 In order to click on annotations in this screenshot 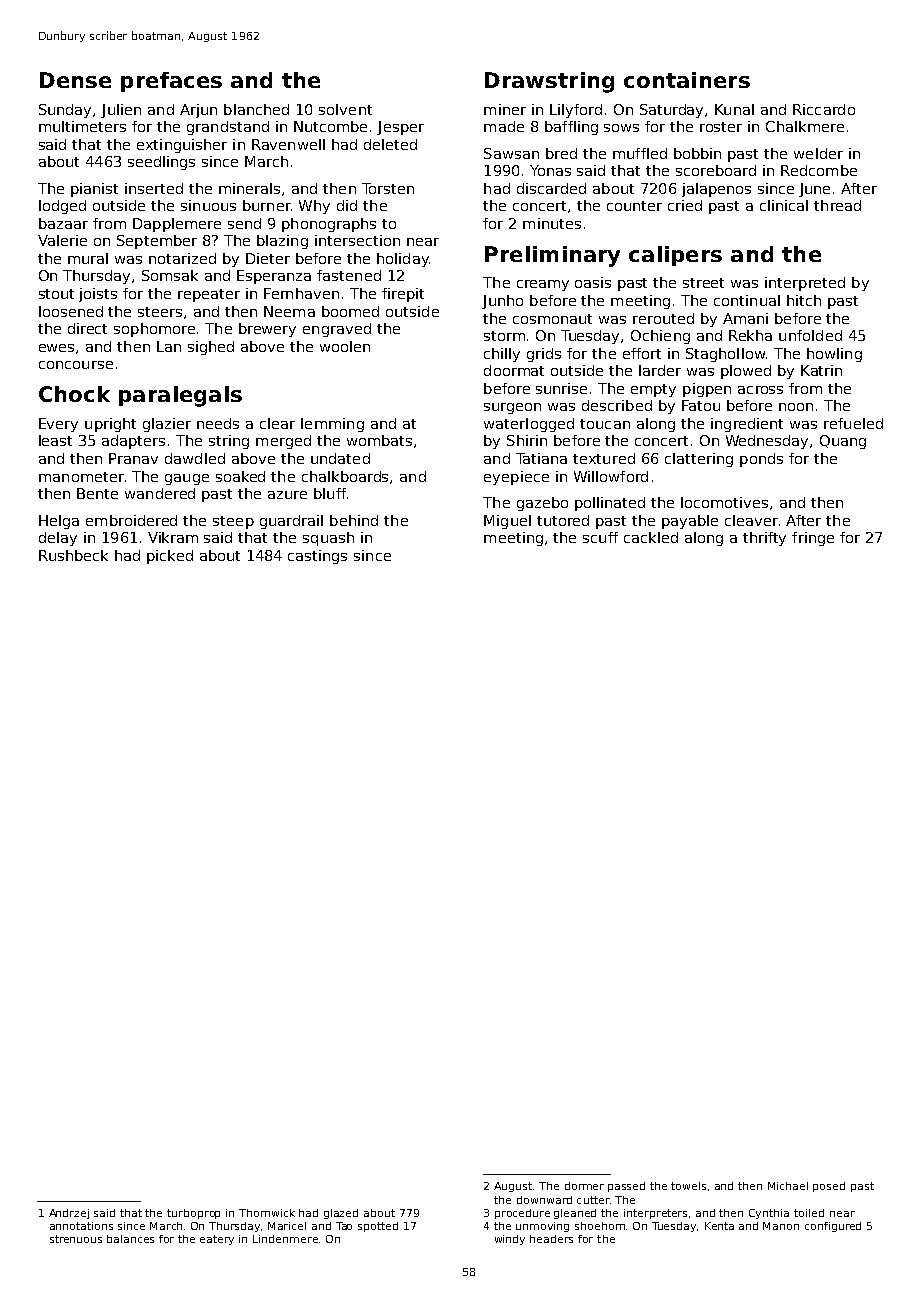, I will do `click(81, 1226)`.
